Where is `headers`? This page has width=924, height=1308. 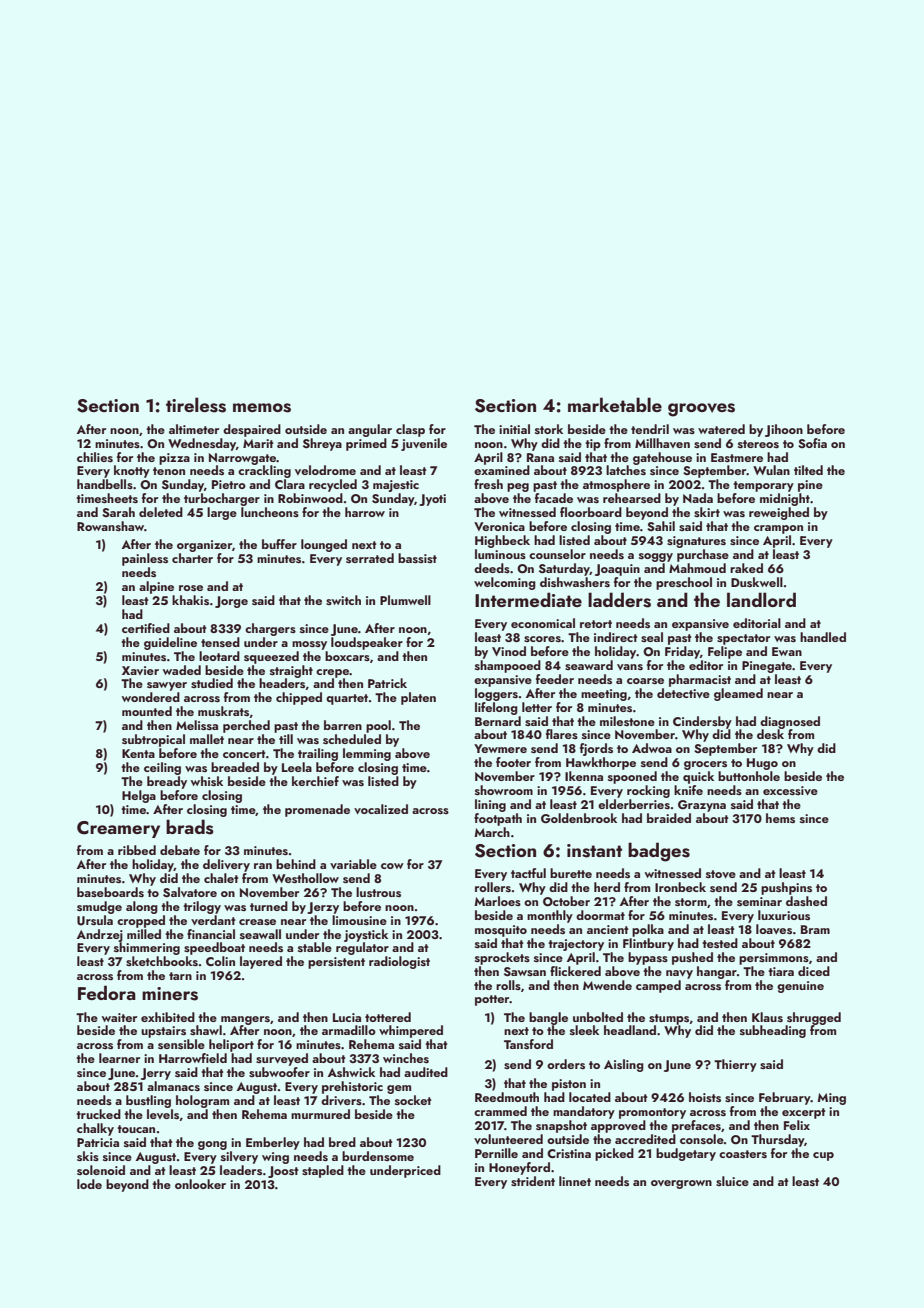 headers is located at coordinates (282, 683).
